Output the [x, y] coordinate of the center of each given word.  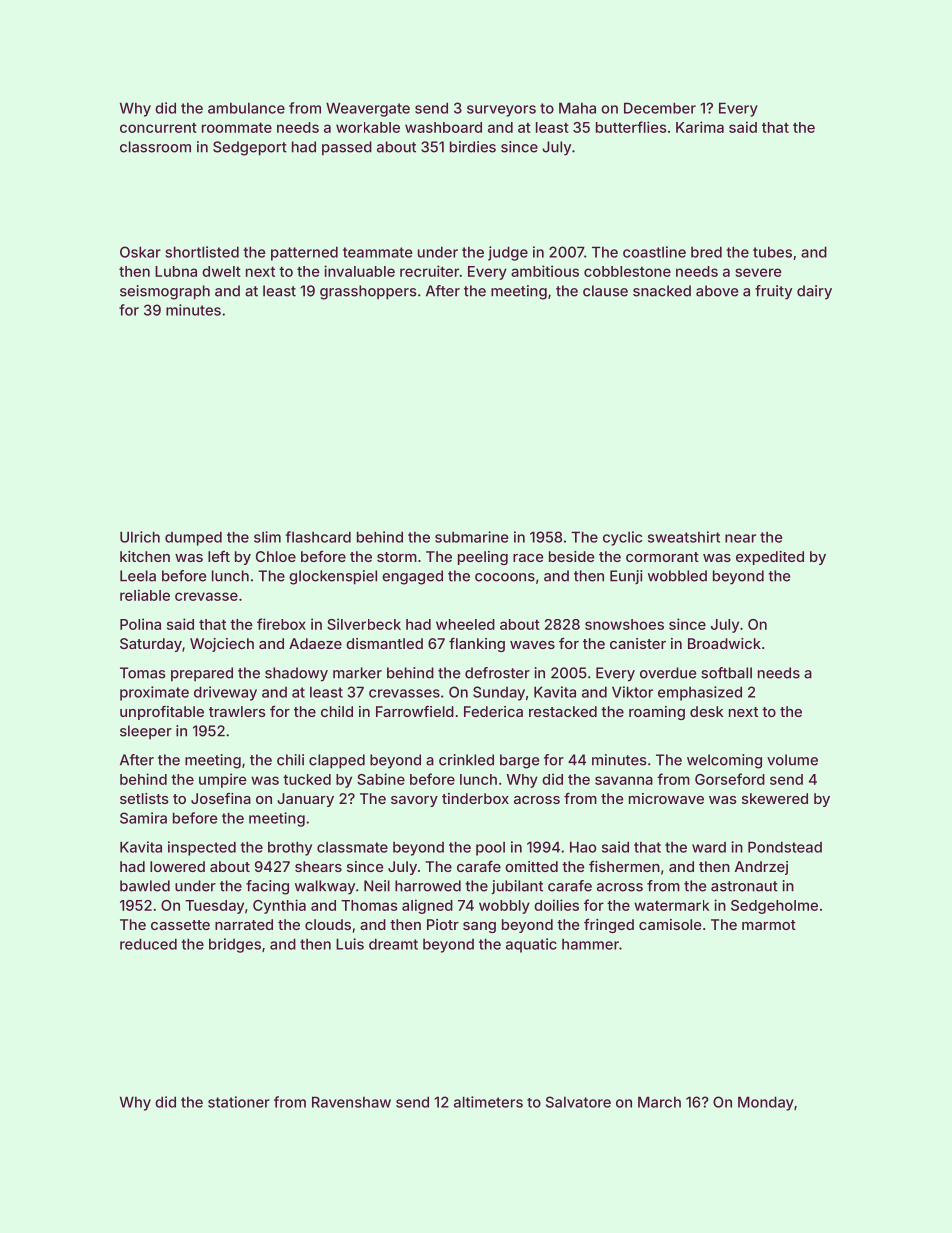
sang [479, 927]
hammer [590, 944]
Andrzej [761, 868]
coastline [654, 252]
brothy [290, 848]
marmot [769, 925]
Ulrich [140, 537]
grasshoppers [368, 292]
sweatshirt [684, 537]
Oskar [140, 252]
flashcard [318, 537]
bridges [235, 945]
